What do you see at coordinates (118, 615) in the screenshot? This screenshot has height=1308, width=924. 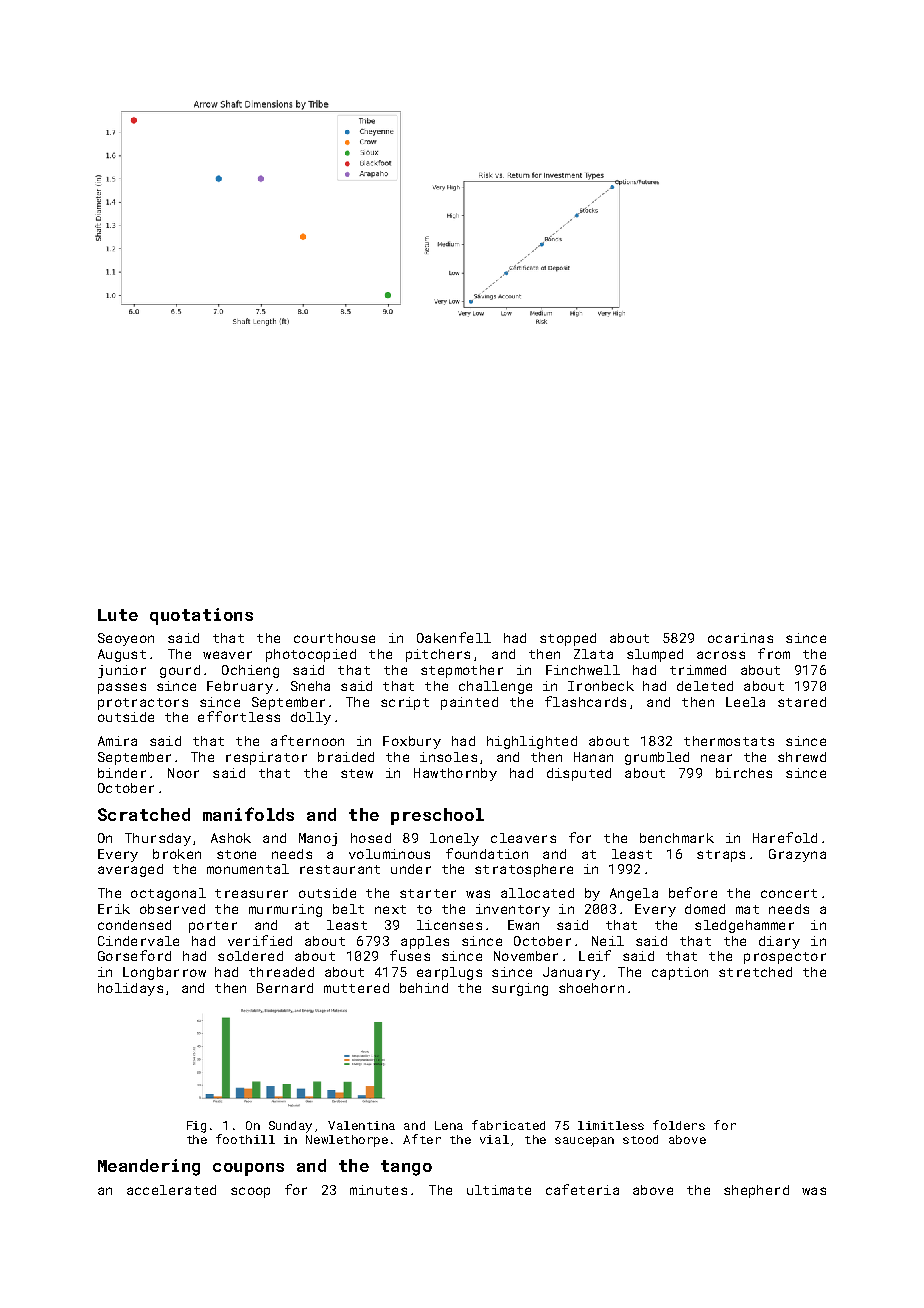 I see `Lute` at bounding box center [118, 615].
